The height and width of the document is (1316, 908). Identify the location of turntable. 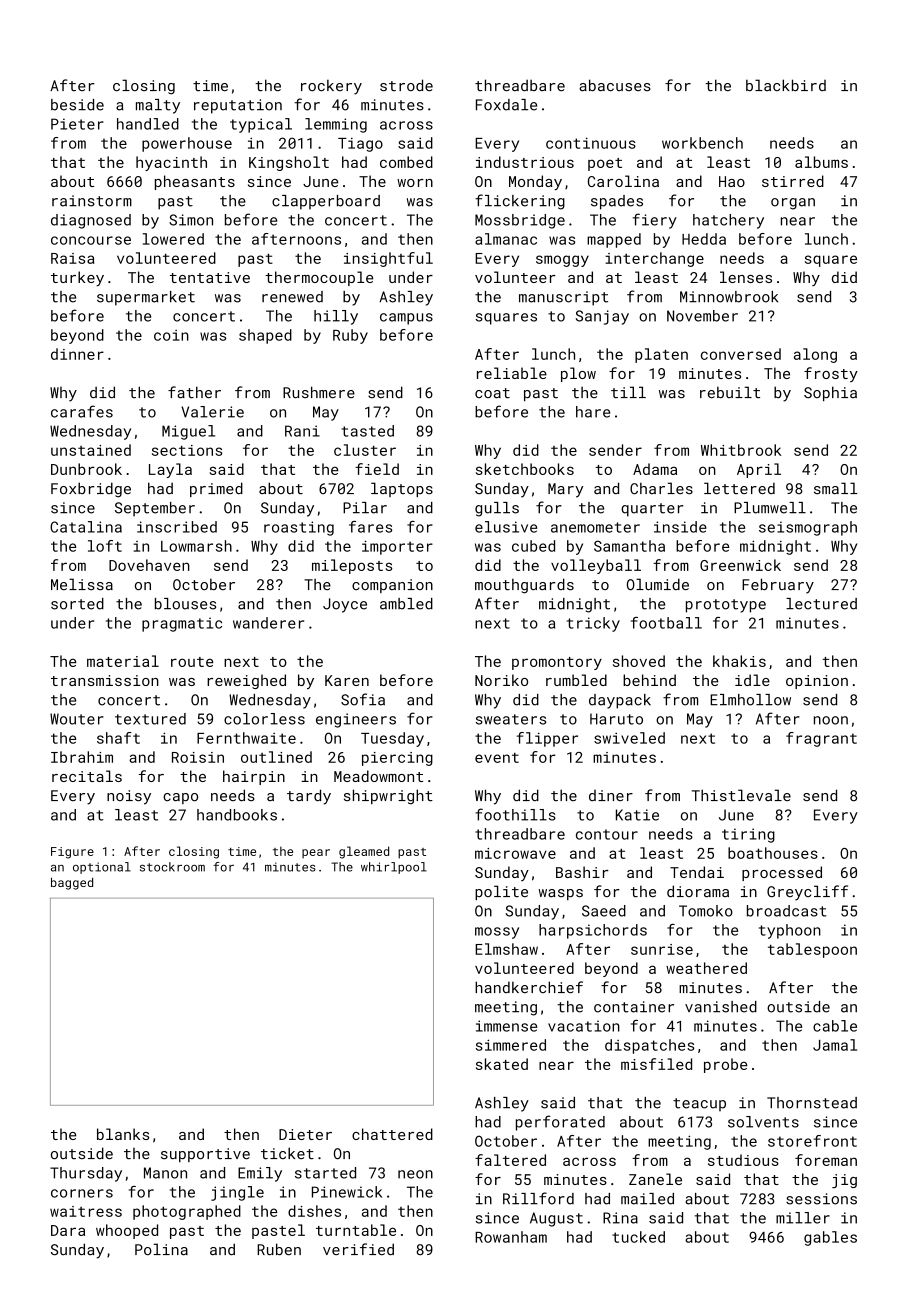
(356, 1230).
